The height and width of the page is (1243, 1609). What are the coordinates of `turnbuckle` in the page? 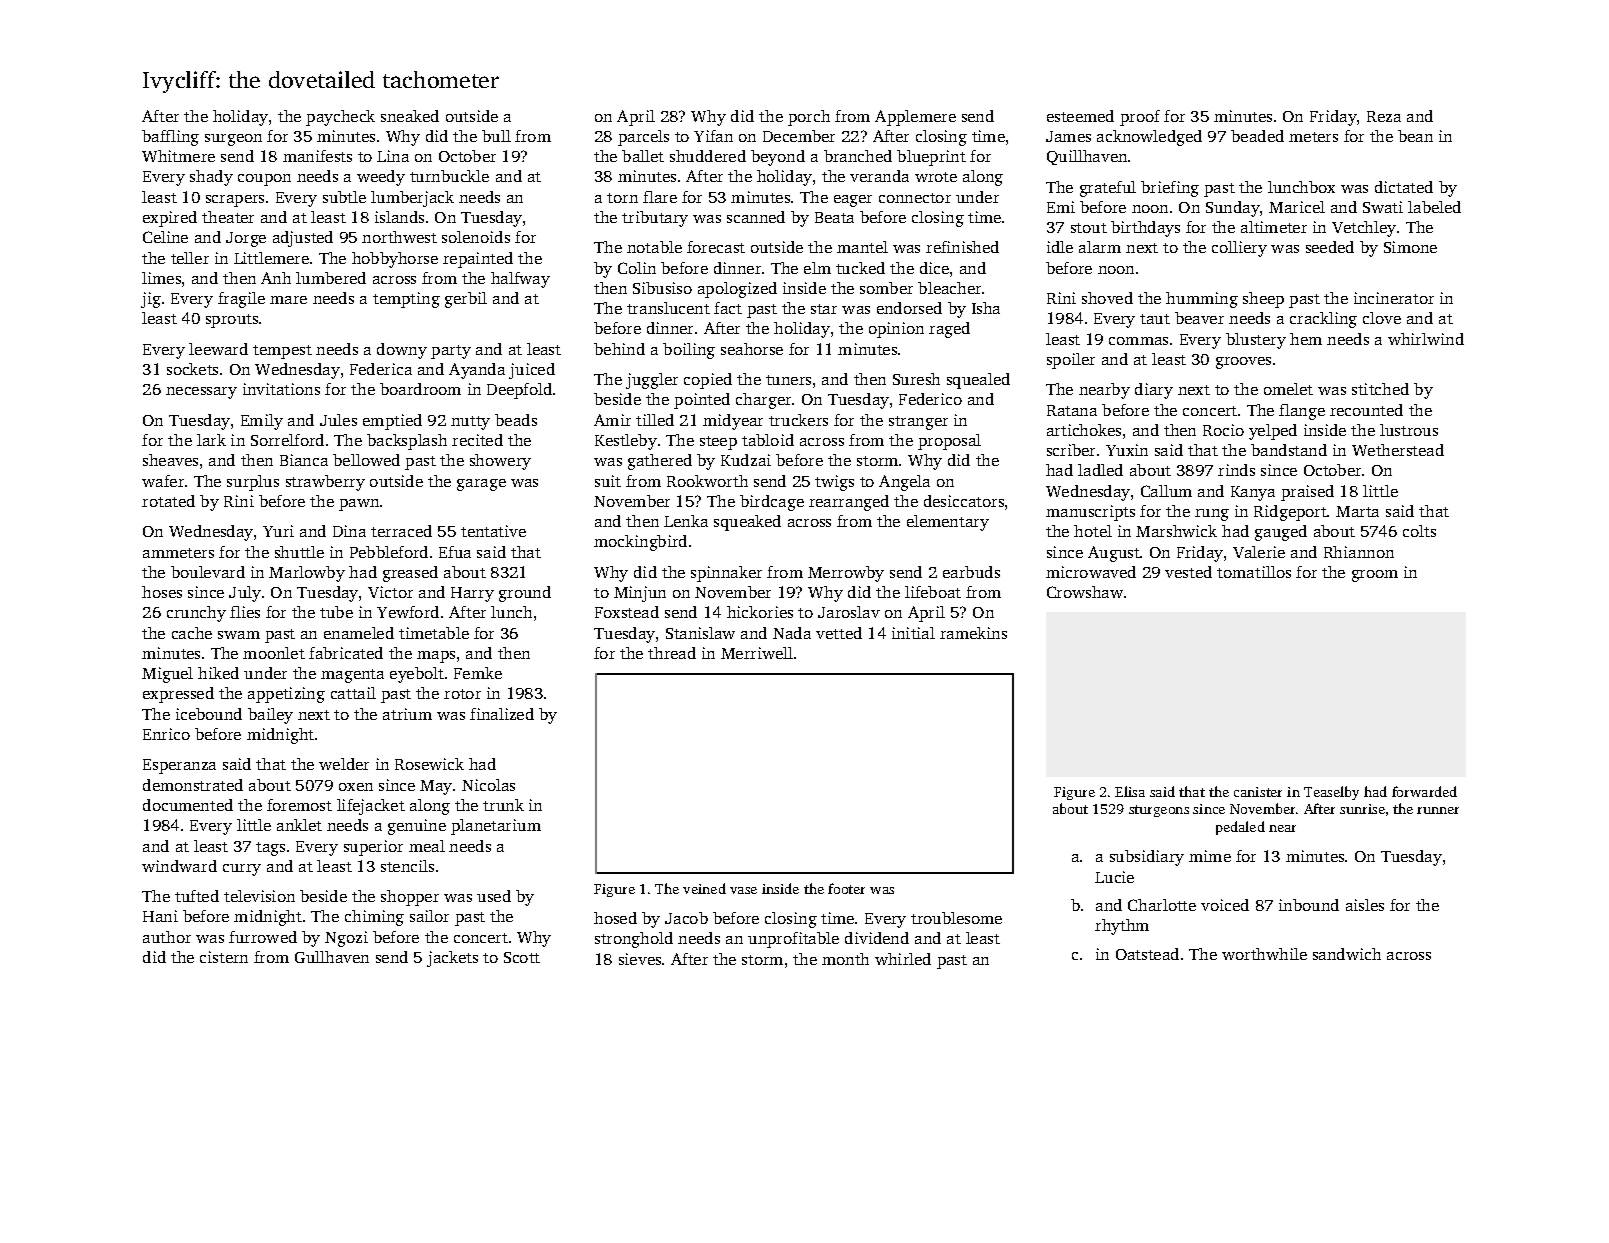 It's located at (449, 176).
